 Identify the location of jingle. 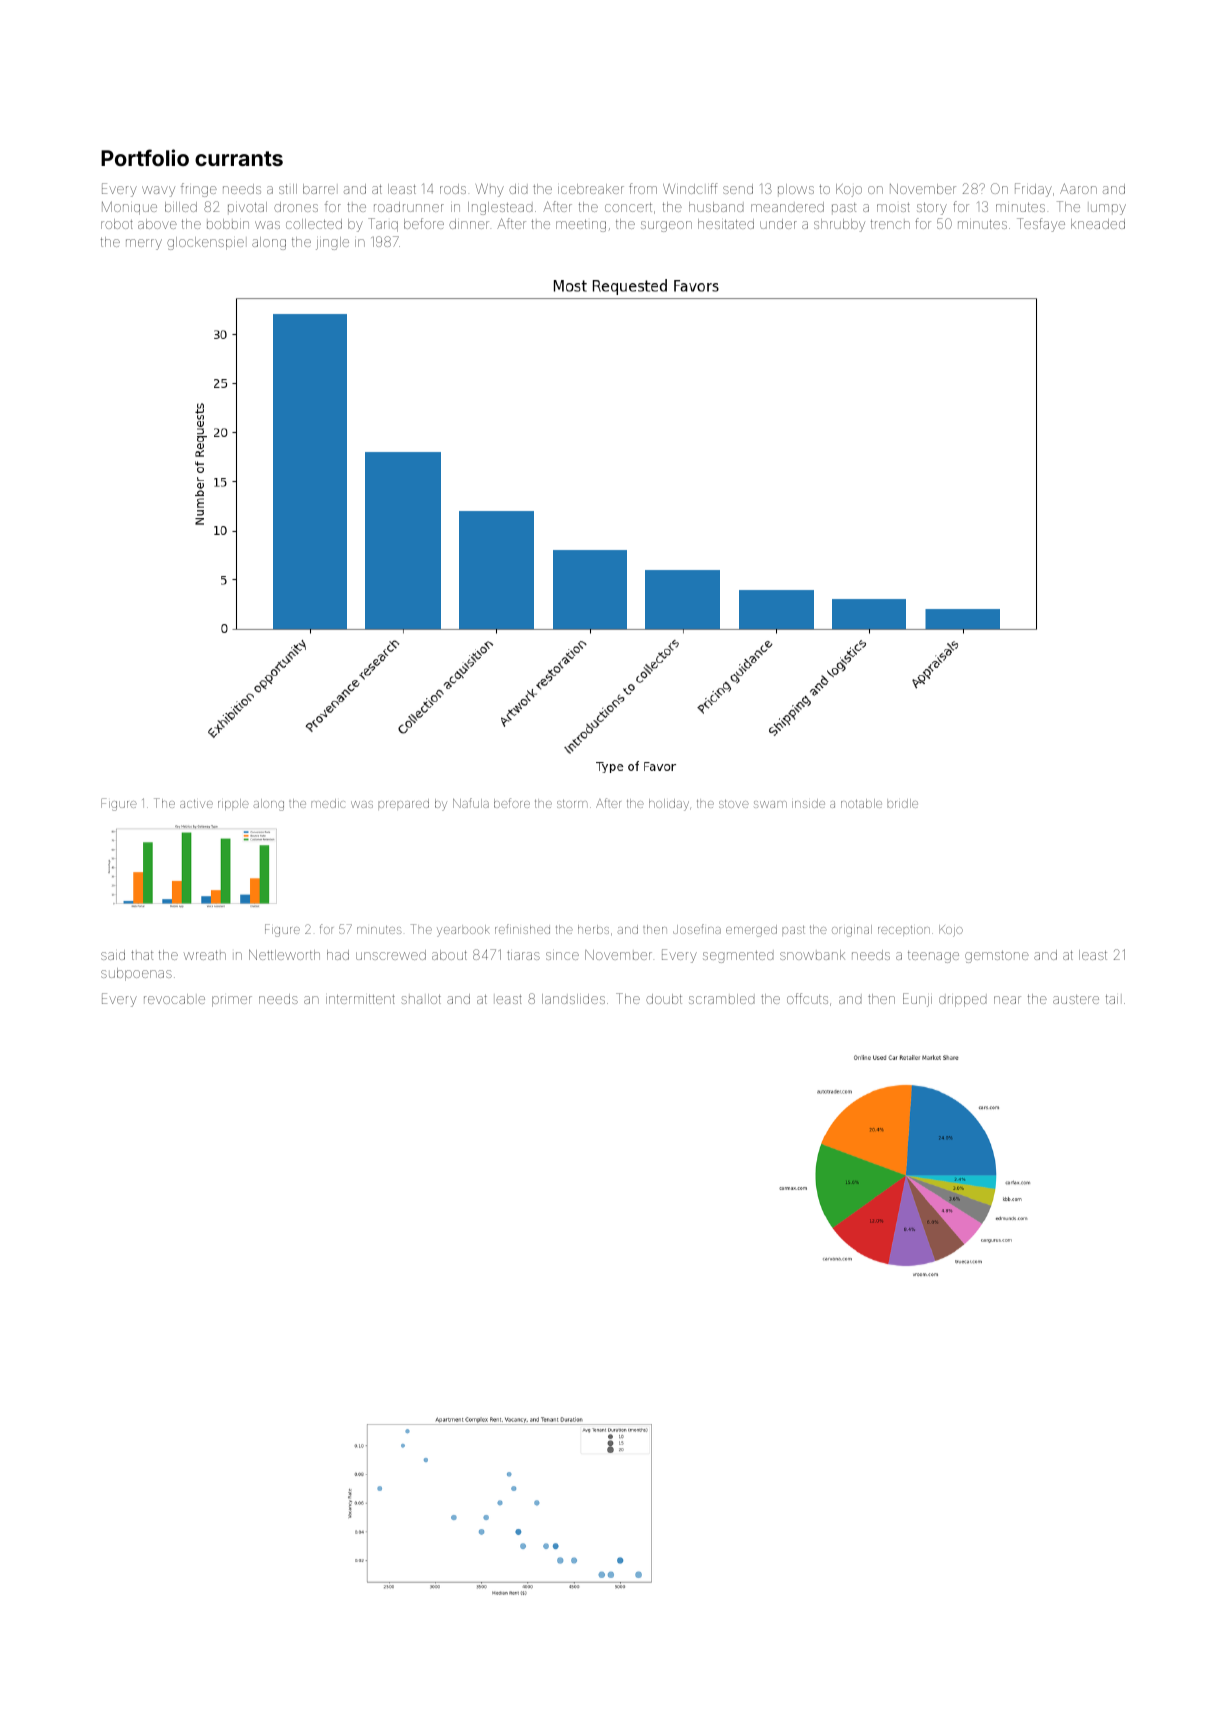
(332, 243).
